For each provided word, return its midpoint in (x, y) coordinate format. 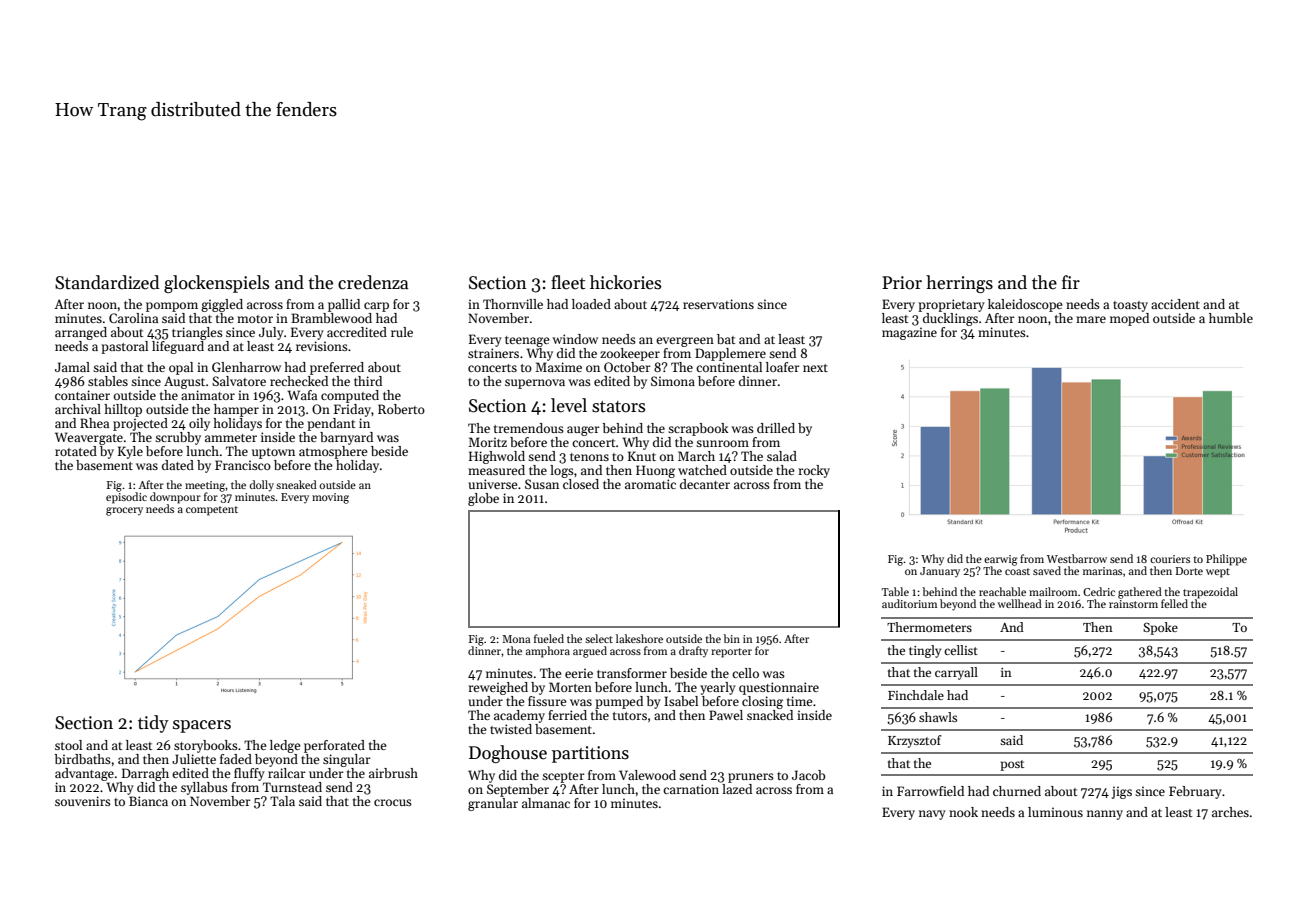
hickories (625, 282)
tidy (153, 724)
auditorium (909, 603)
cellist (961, 650)
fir (1071, 282)
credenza (373, 282)
